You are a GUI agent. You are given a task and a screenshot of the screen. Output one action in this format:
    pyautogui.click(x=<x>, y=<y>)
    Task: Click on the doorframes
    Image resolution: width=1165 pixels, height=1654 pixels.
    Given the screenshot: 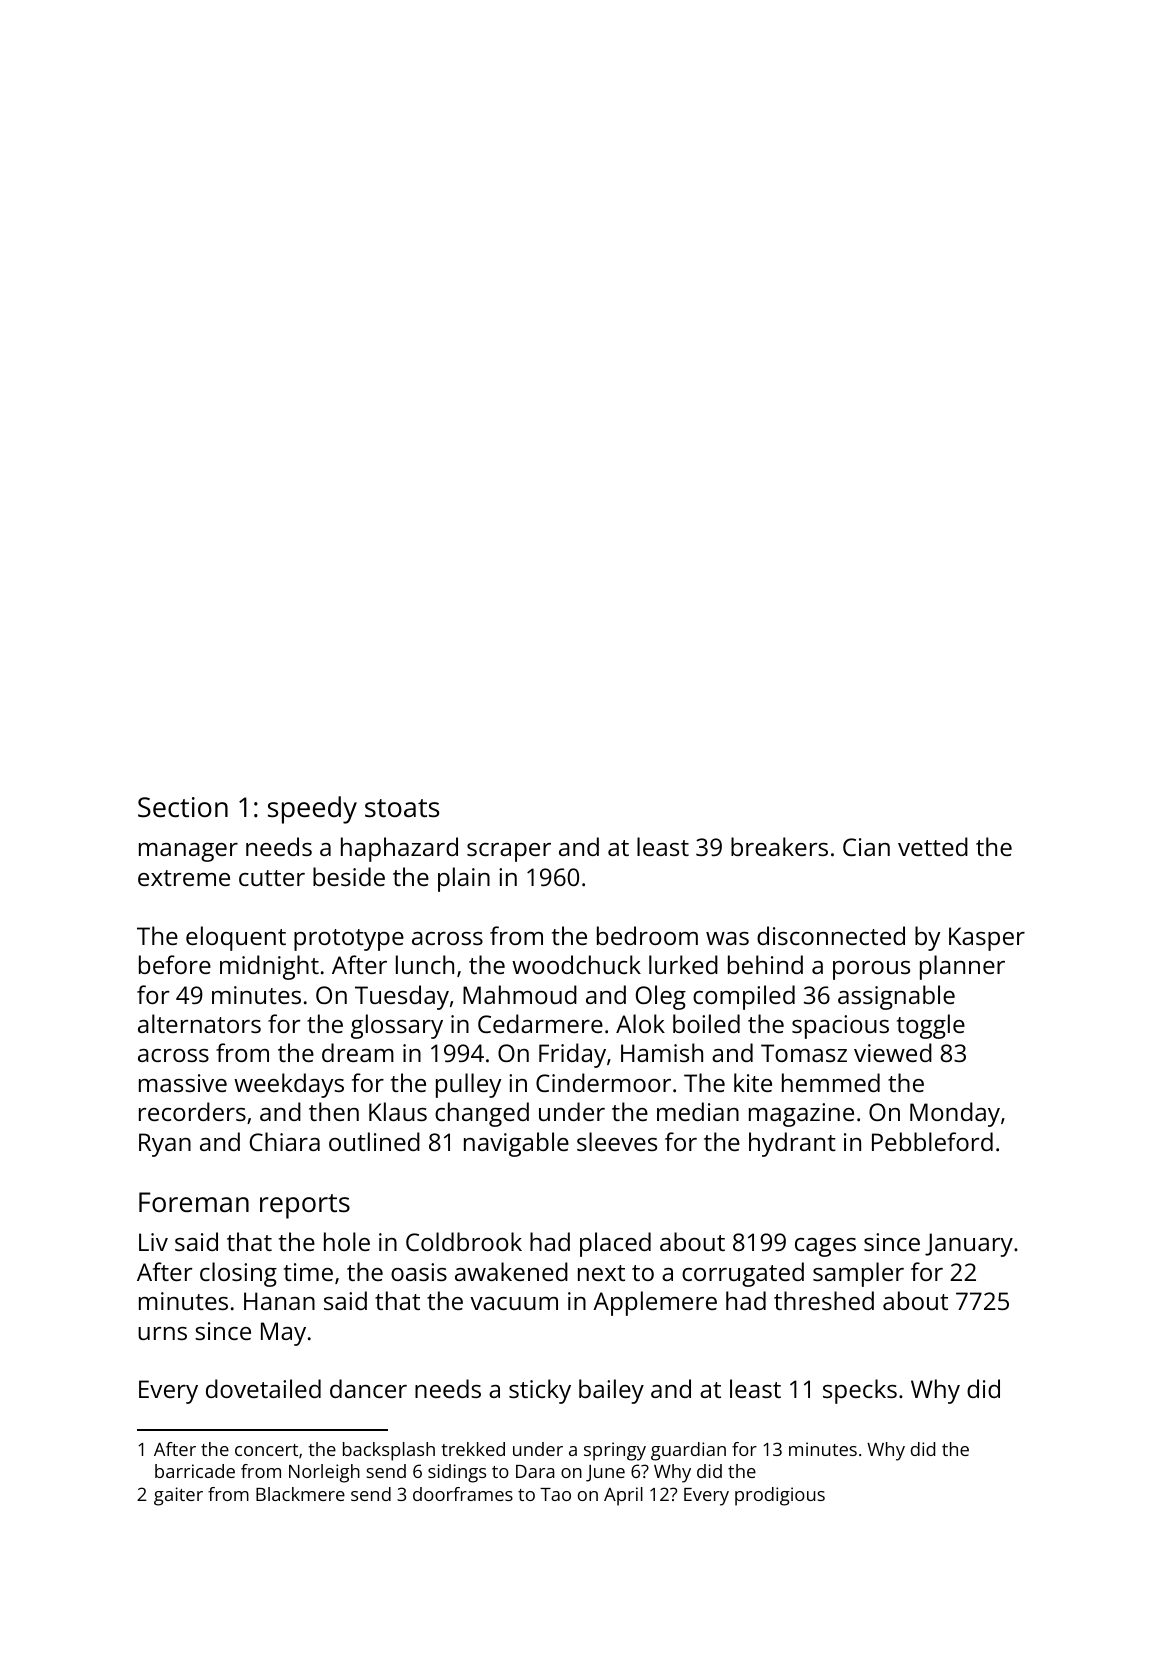 What is the action you would take?
    pyautogui.click(x=463, y=1494)
